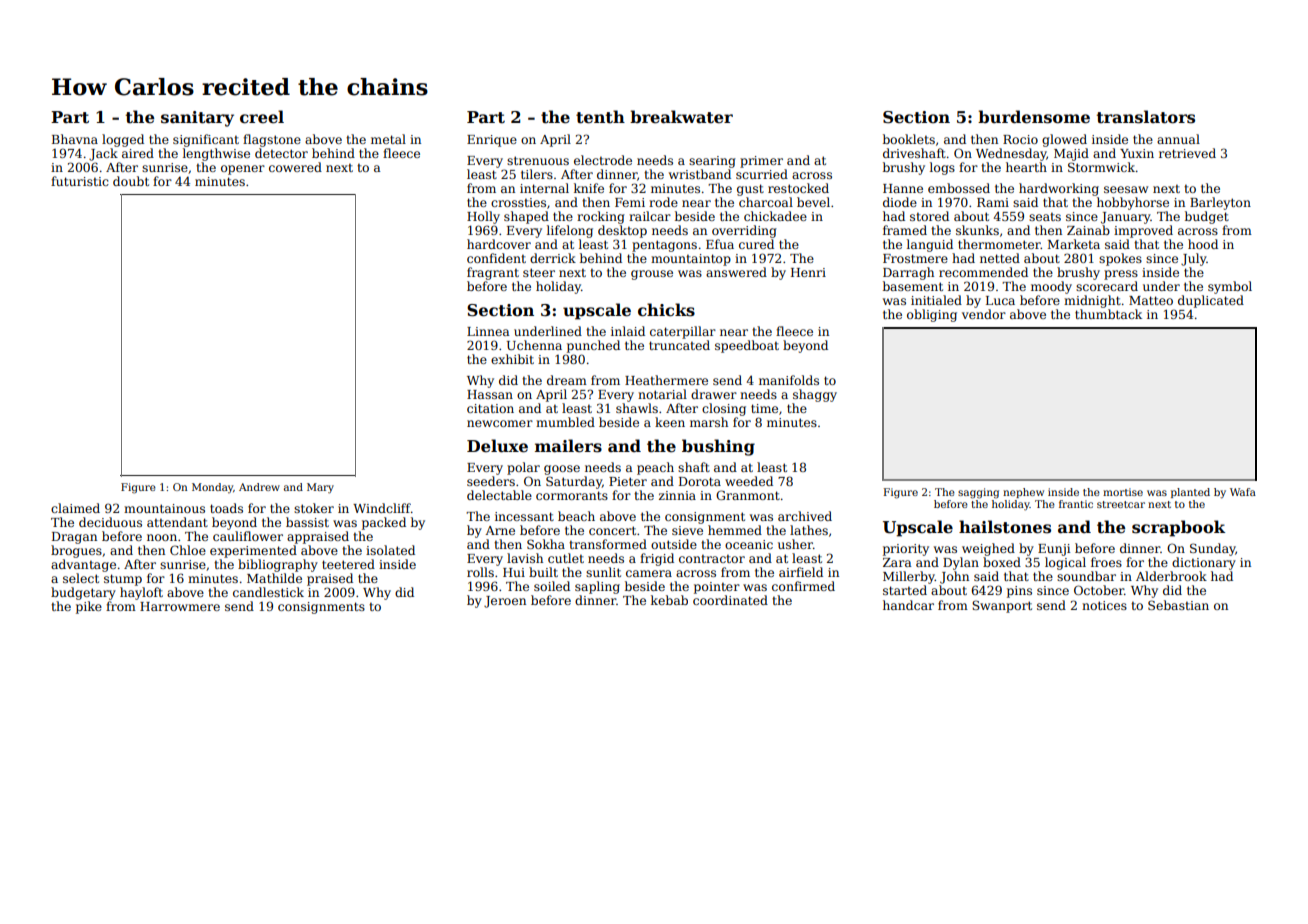 Image resolution: width=1308 pixels, height=924 pixels. What do you see at coordinates (278, 565) in the screenshot?
I see `bibliography` at bounding box center [278, 565].
